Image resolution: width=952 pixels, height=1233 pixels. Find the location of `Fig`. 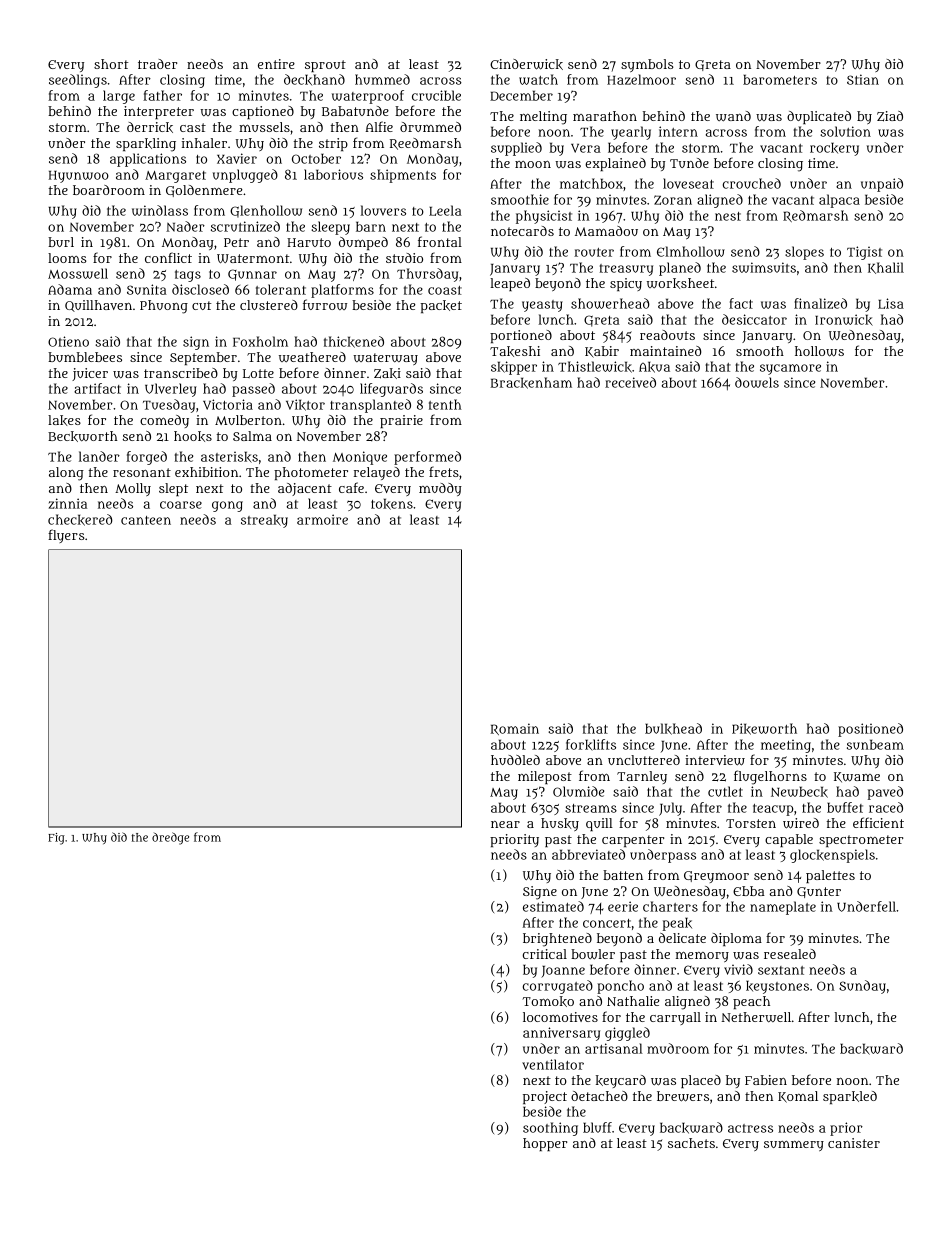

Fig is located at coordinates (56, 839).
